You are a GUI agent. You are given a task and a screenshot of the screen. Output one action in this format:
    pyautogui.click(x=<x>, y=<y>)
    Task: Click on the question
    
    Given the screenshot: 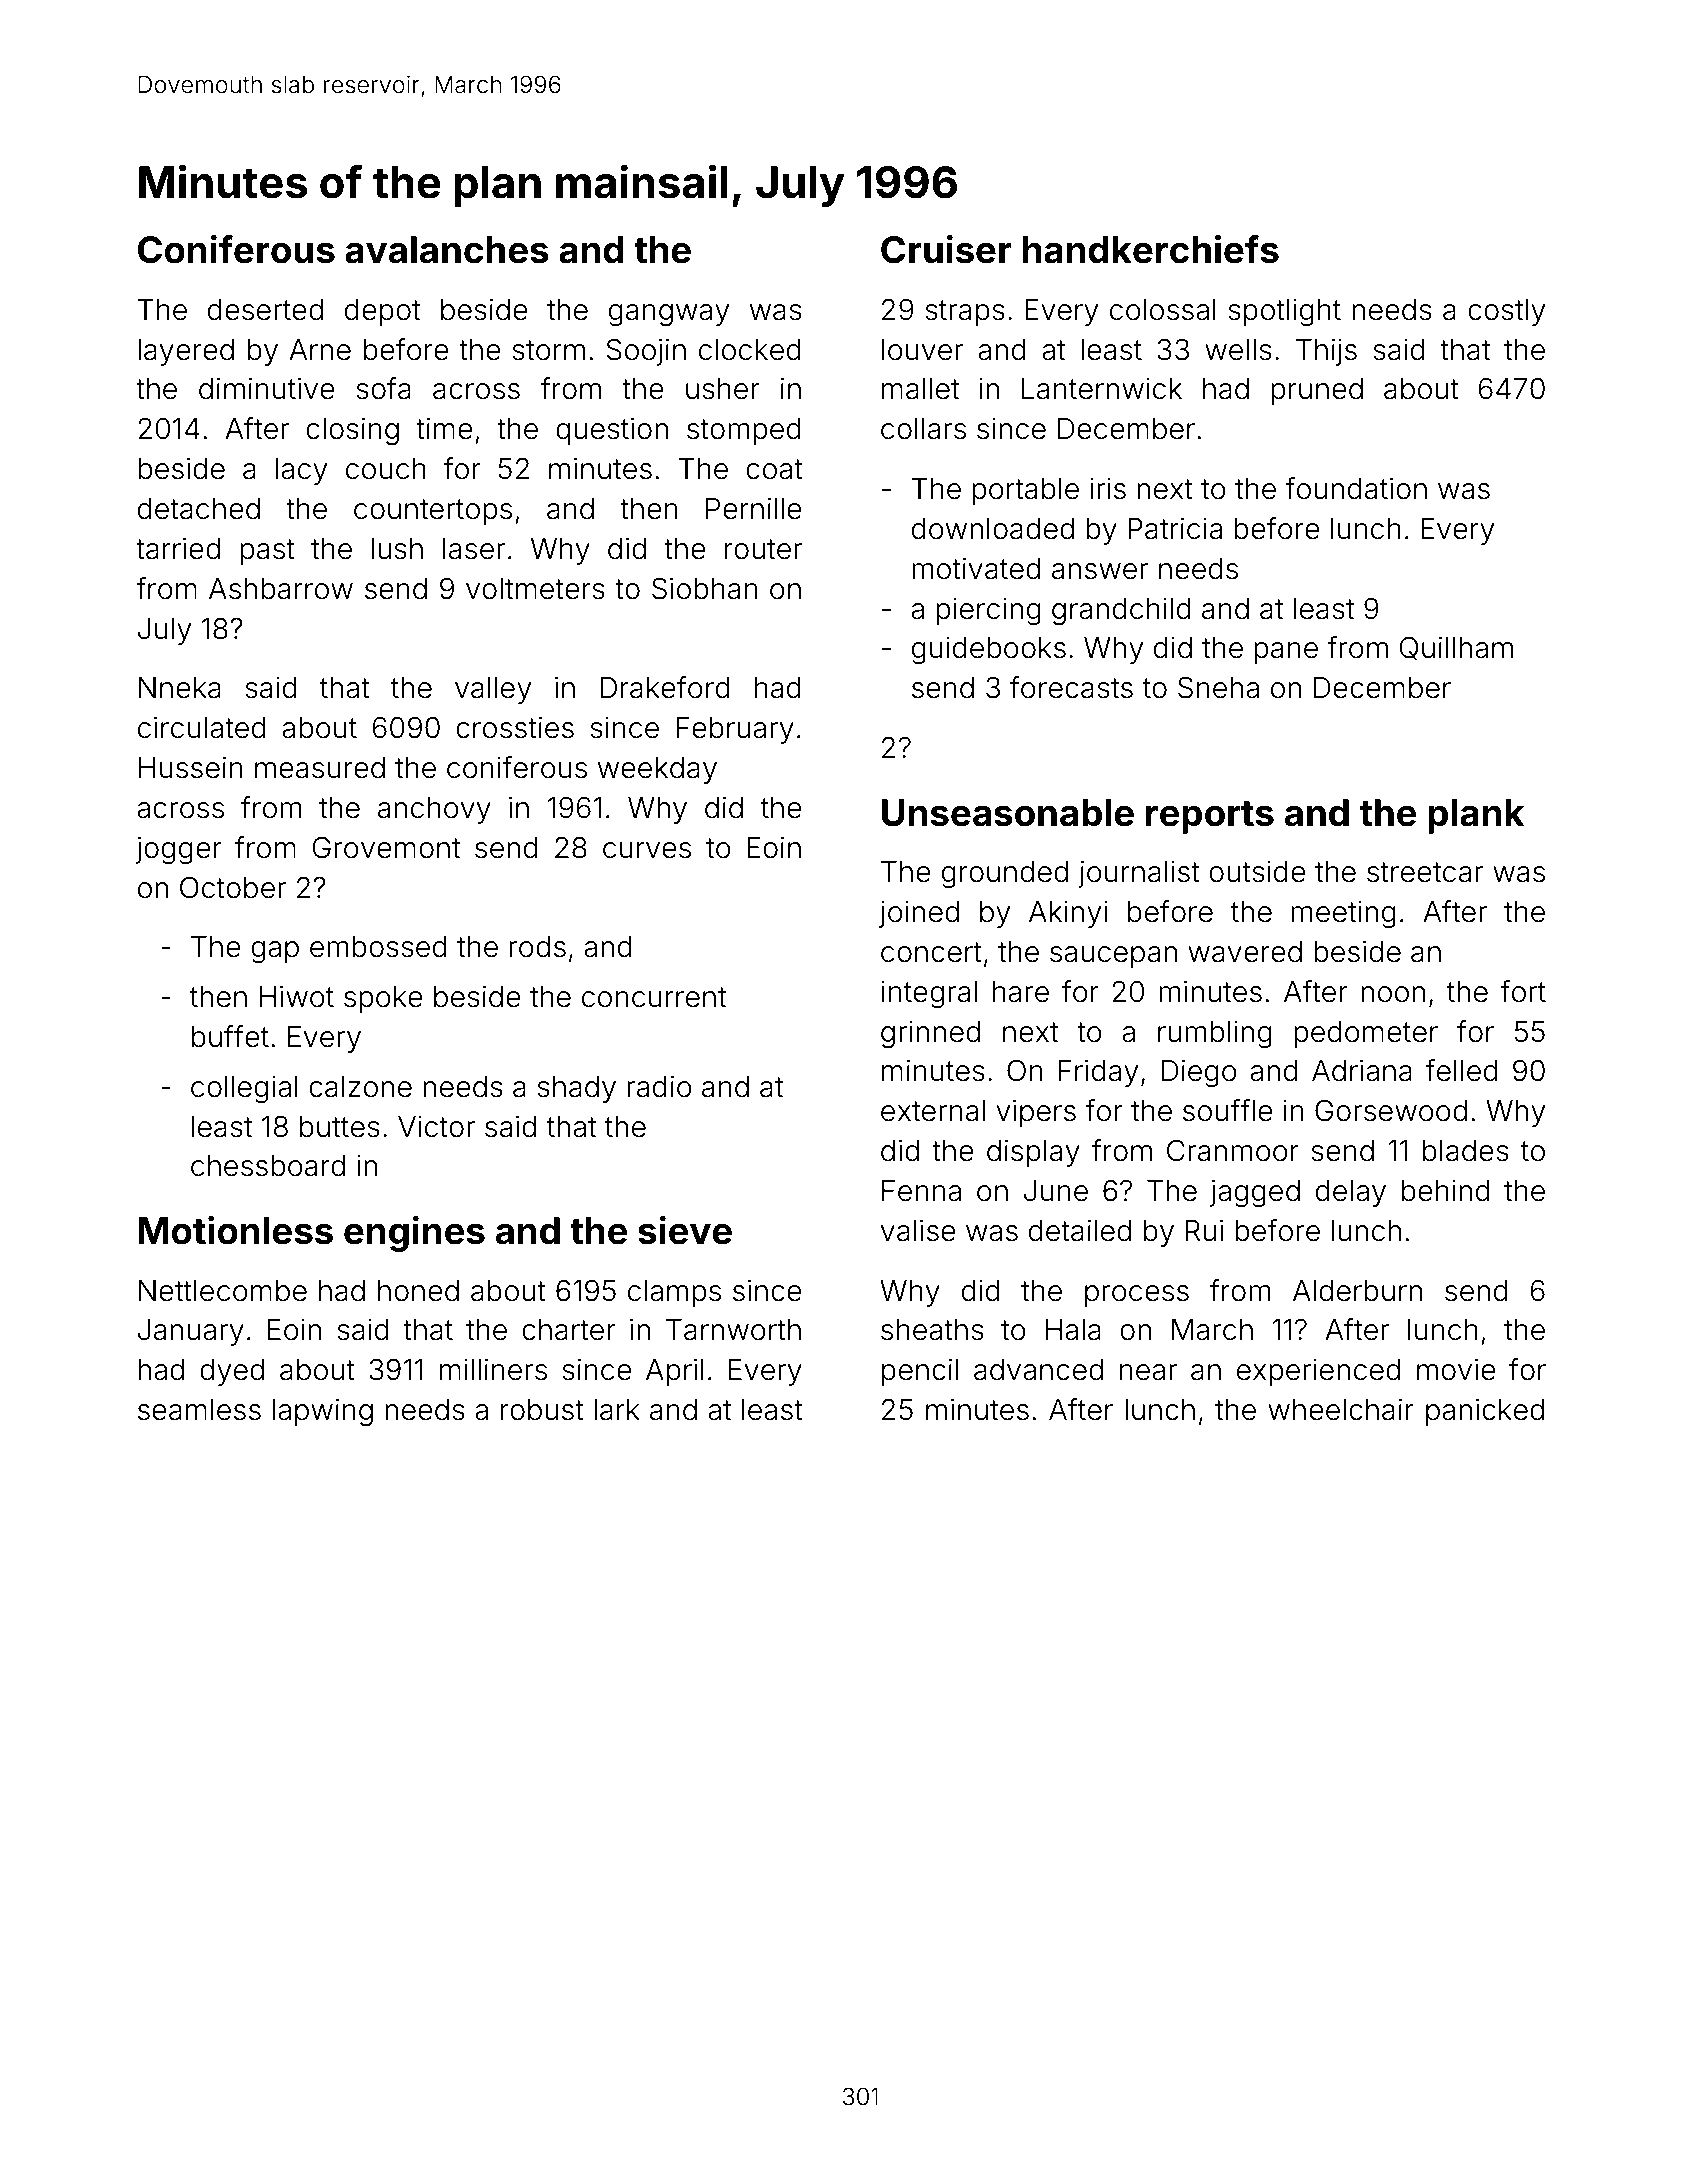 What is the action you would take?
    pyautogui.click(x=612, y=431)
